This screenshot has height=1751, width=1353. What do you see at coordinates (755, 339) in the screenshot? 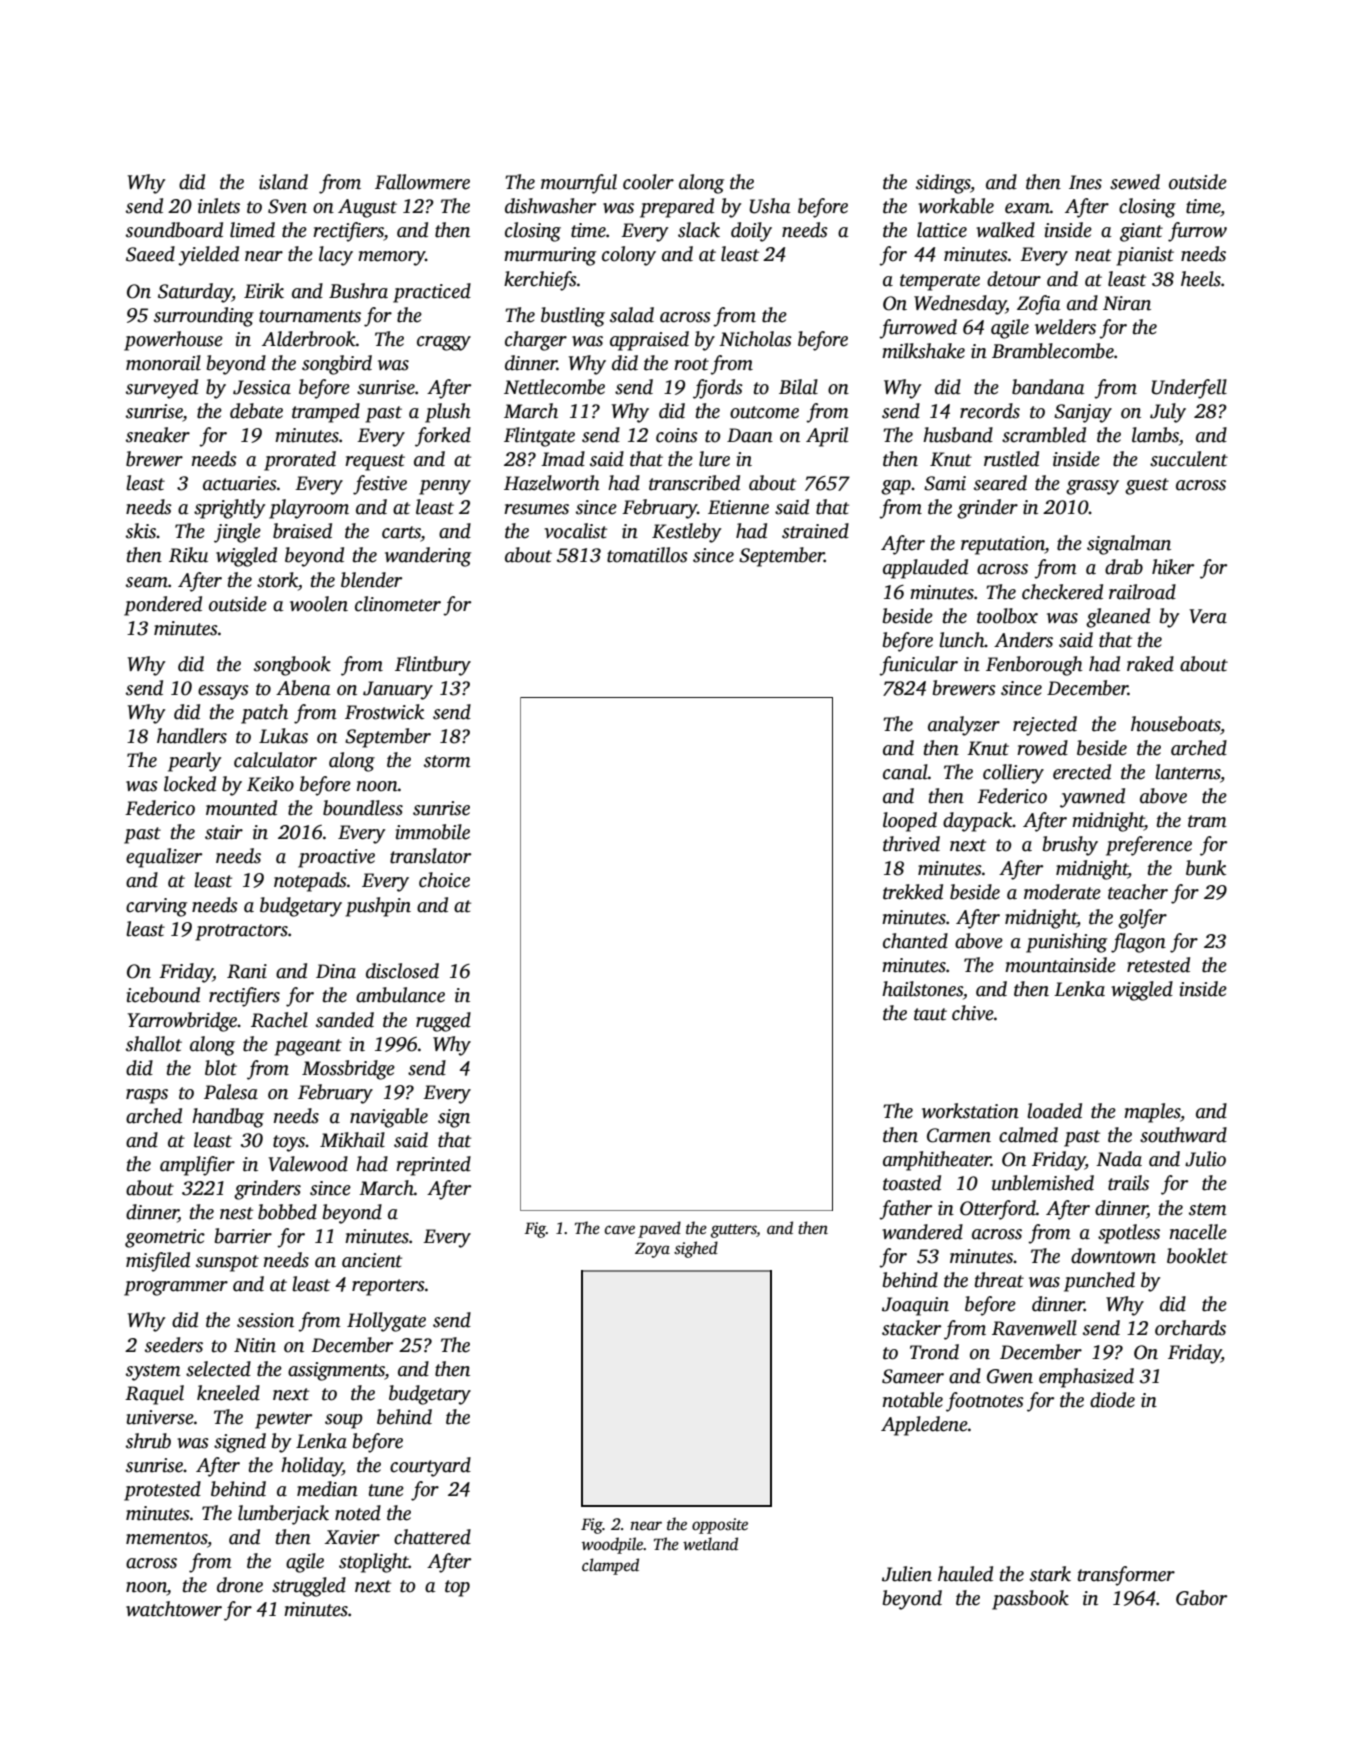
I see `Nicholas` at bounding box center [755, 339].
